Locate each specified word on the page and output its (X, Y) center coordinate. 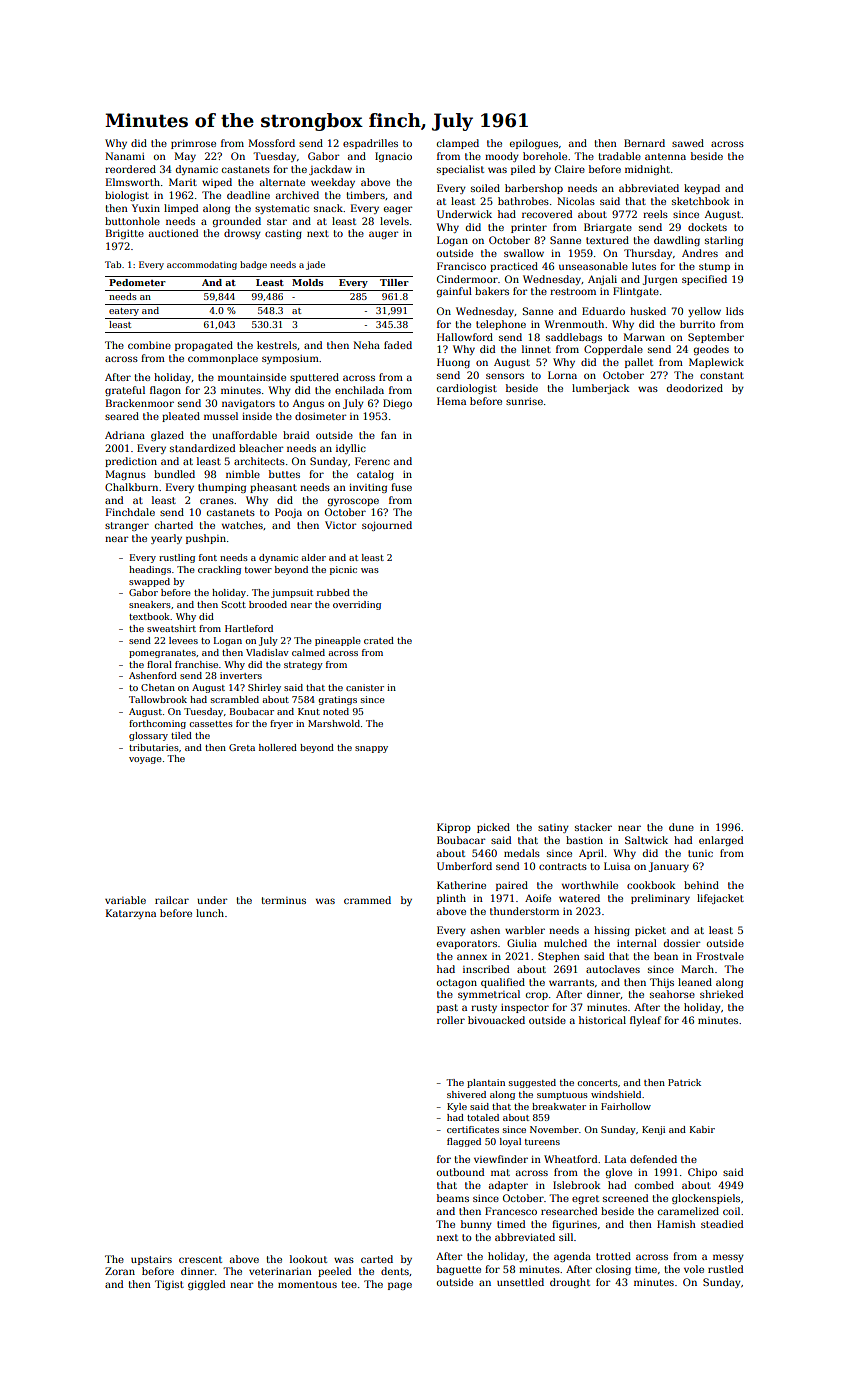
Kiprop (454, 828)
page (400, 1286)
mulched (565, 943)
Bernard (644, 143)
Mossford (272, 143)
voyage (145, 760)
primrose (193, 144)
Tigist (169, 1285)
